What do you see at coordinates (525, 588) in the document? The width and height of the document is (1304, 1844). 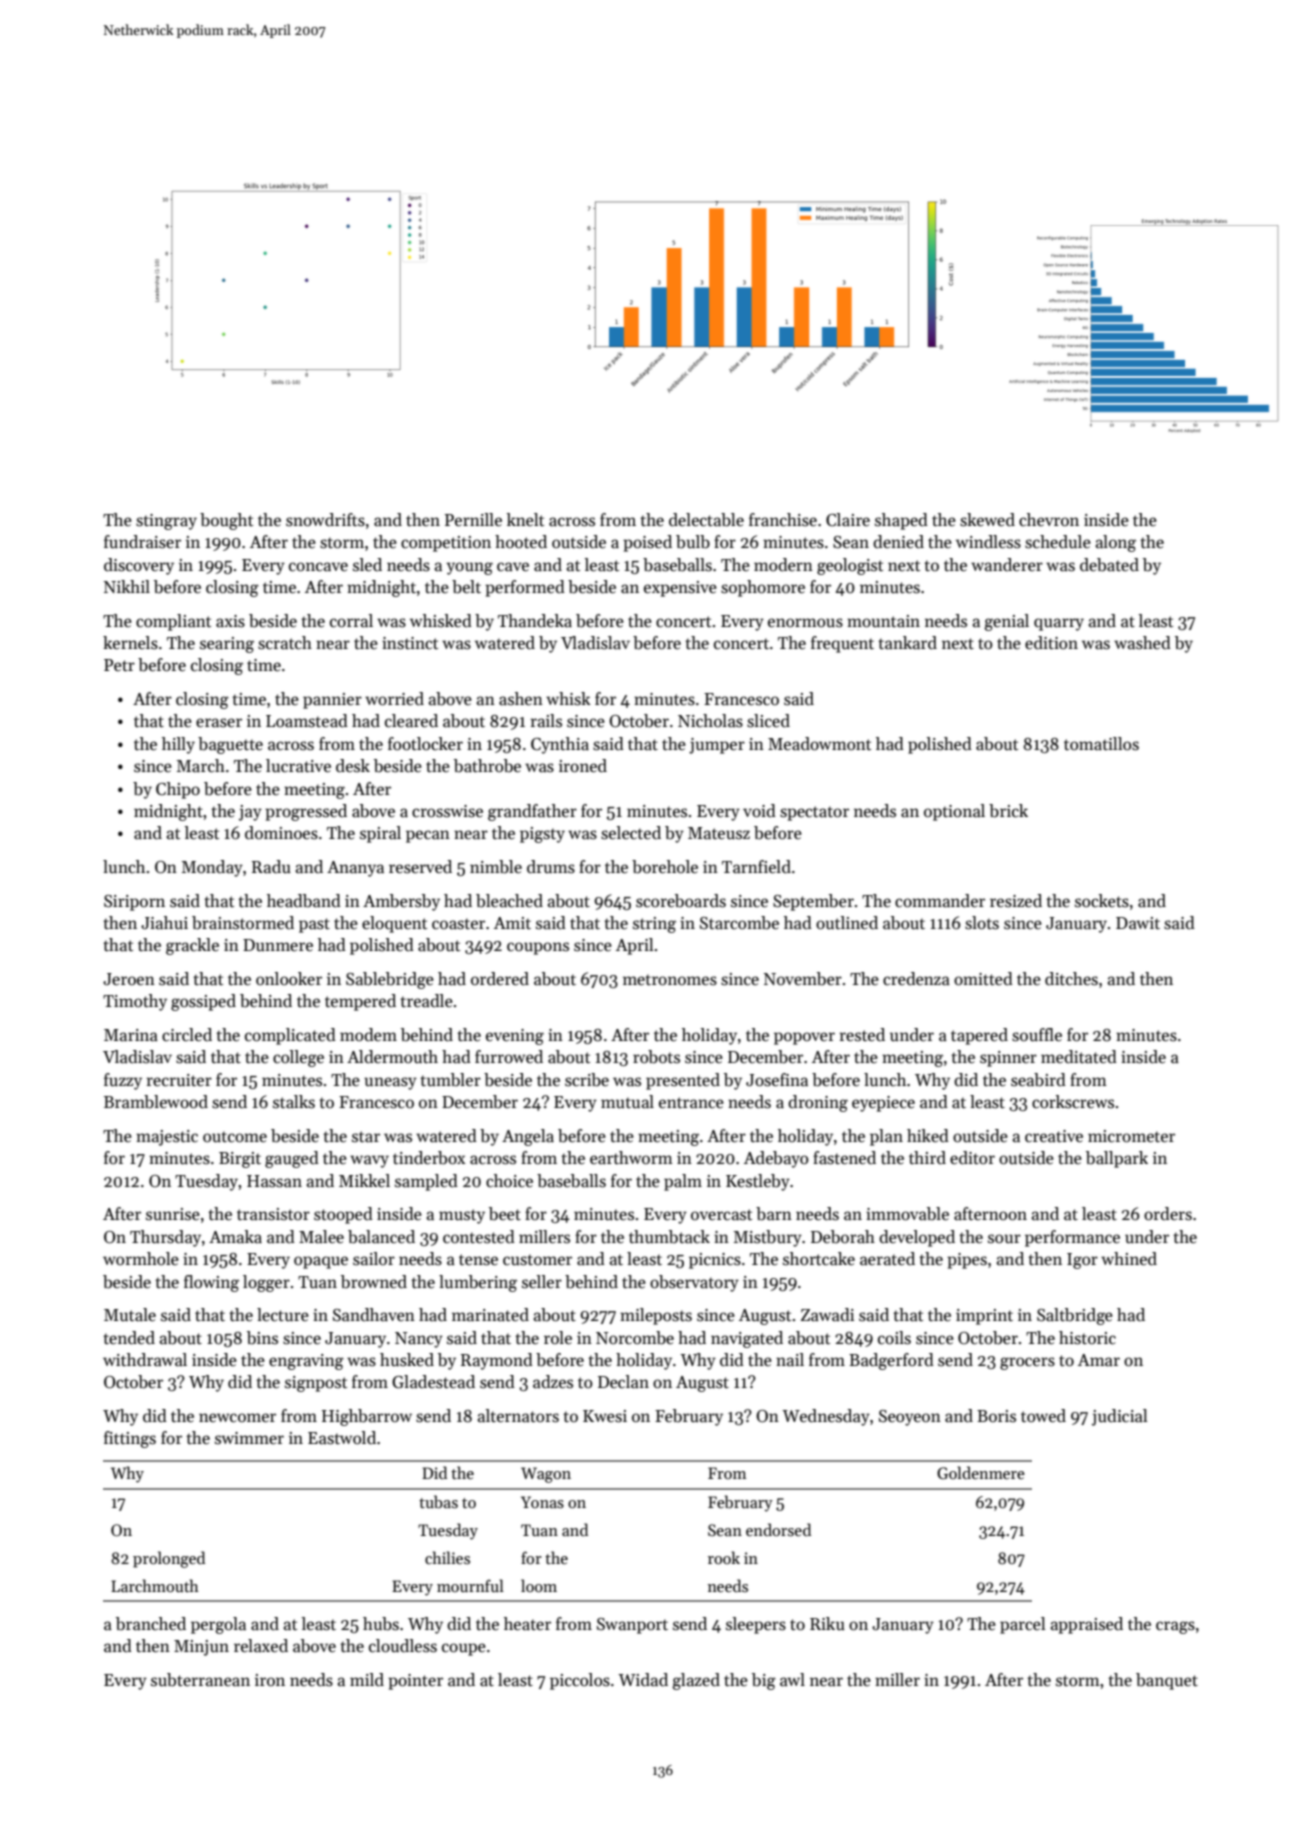 I see `performed` at bounding box center [525, 588].
